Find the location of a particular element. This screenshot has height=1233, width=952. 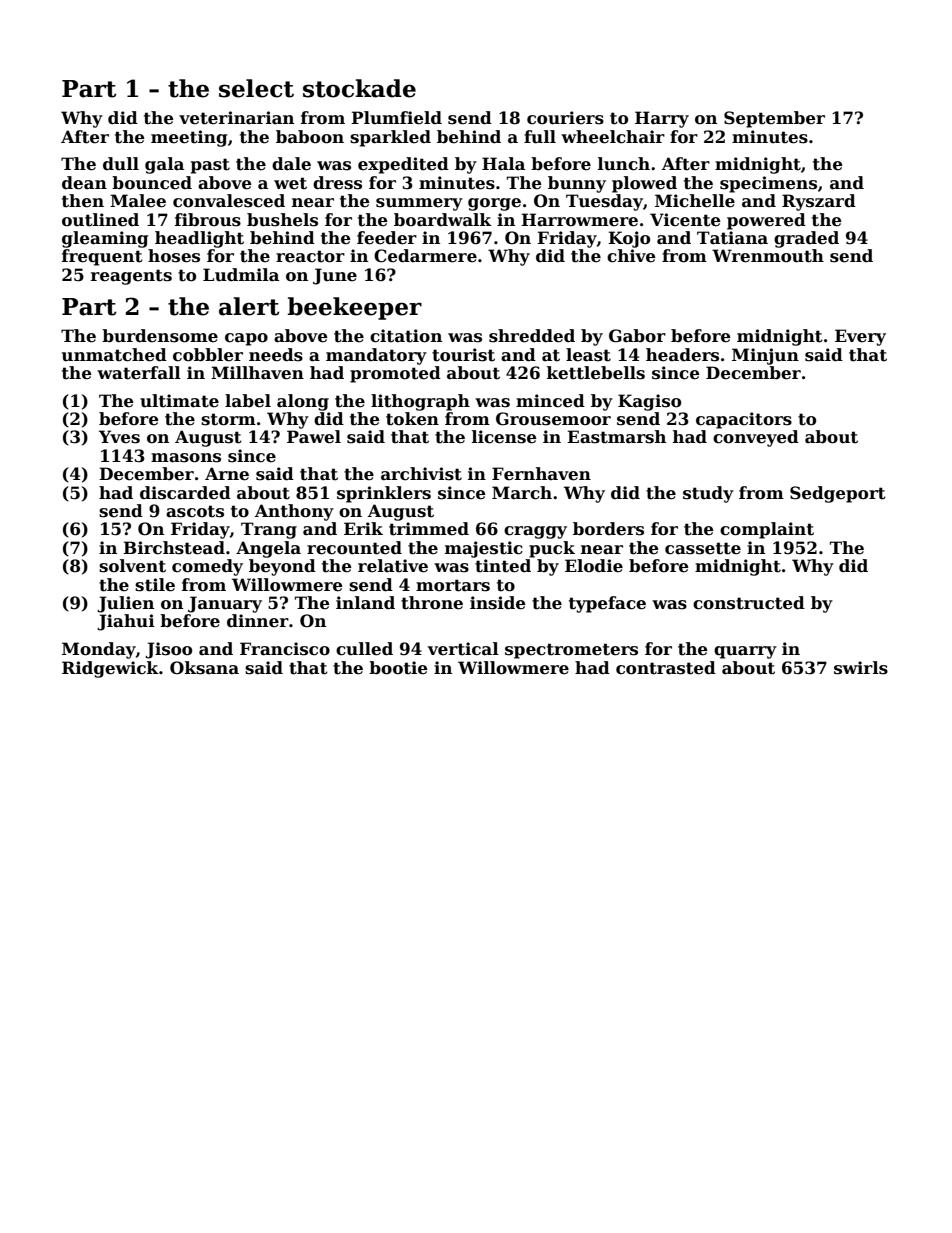

meeting is located at coordinates (189, 138).
